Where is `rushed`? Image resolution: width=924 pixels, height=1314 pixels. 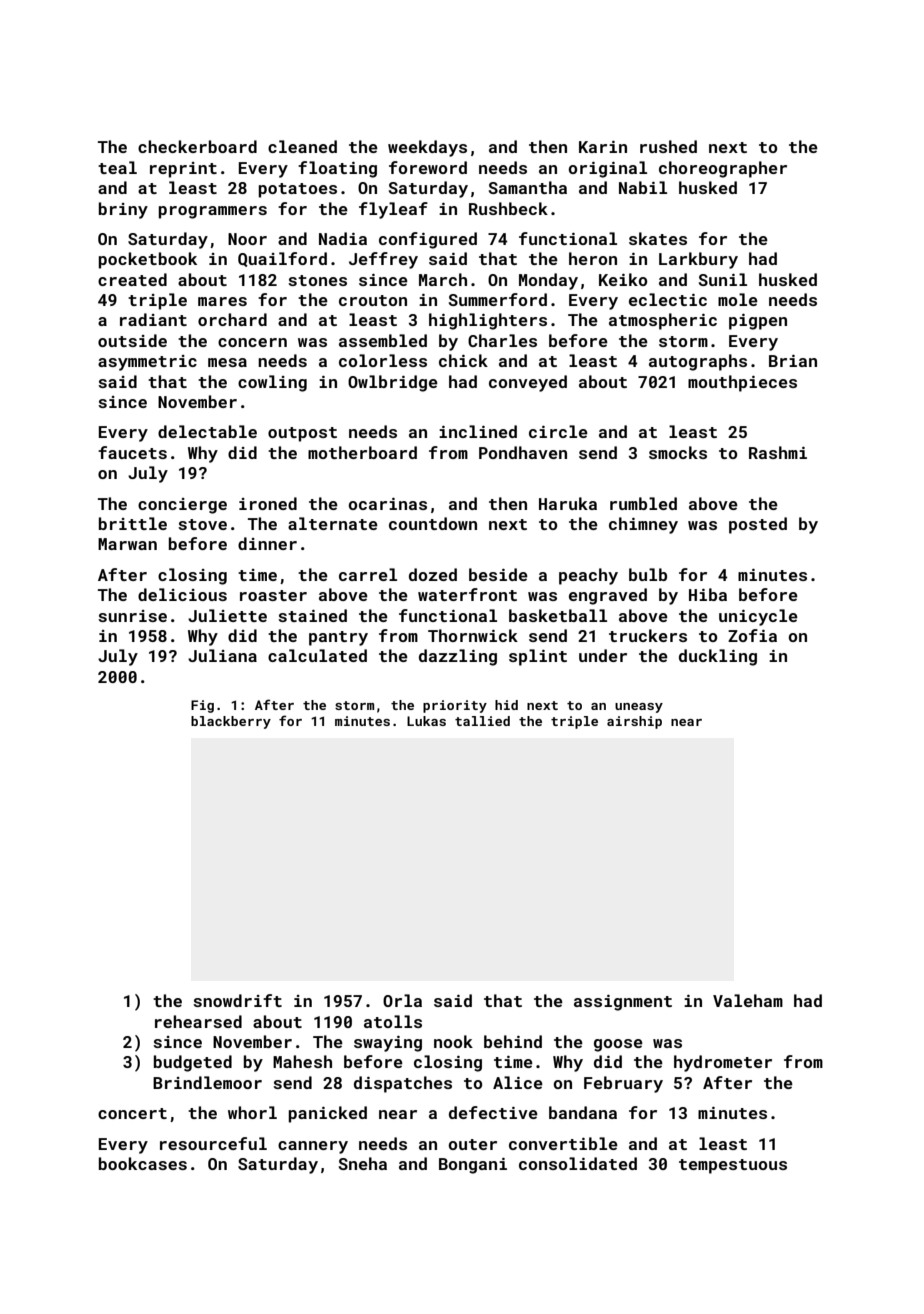
rushed is located at coordinates (668, 146).
